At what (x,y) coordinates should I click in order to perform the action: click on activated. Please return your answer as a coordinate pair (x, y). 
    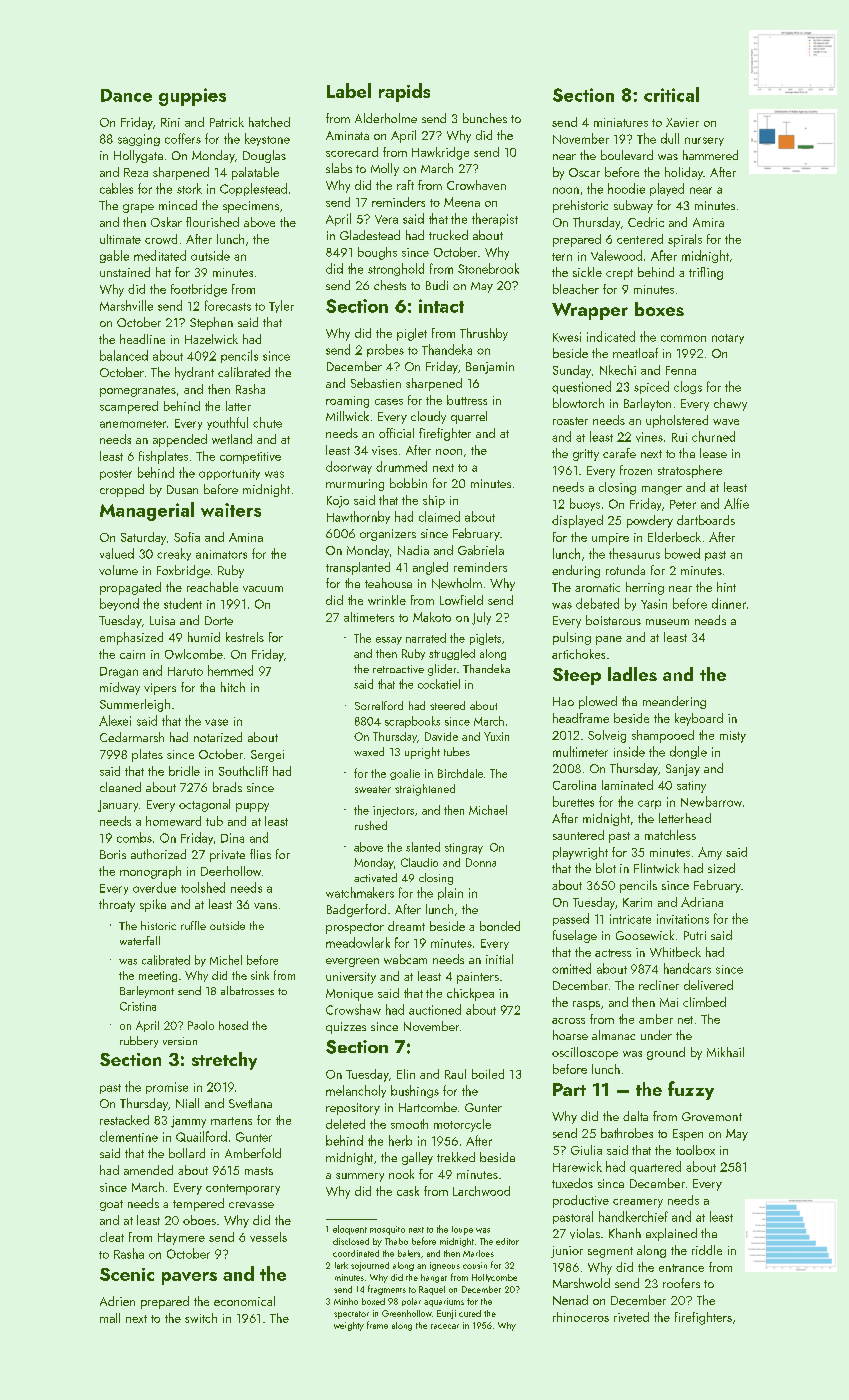
    Looking at the image, I should click on (375, 877).
